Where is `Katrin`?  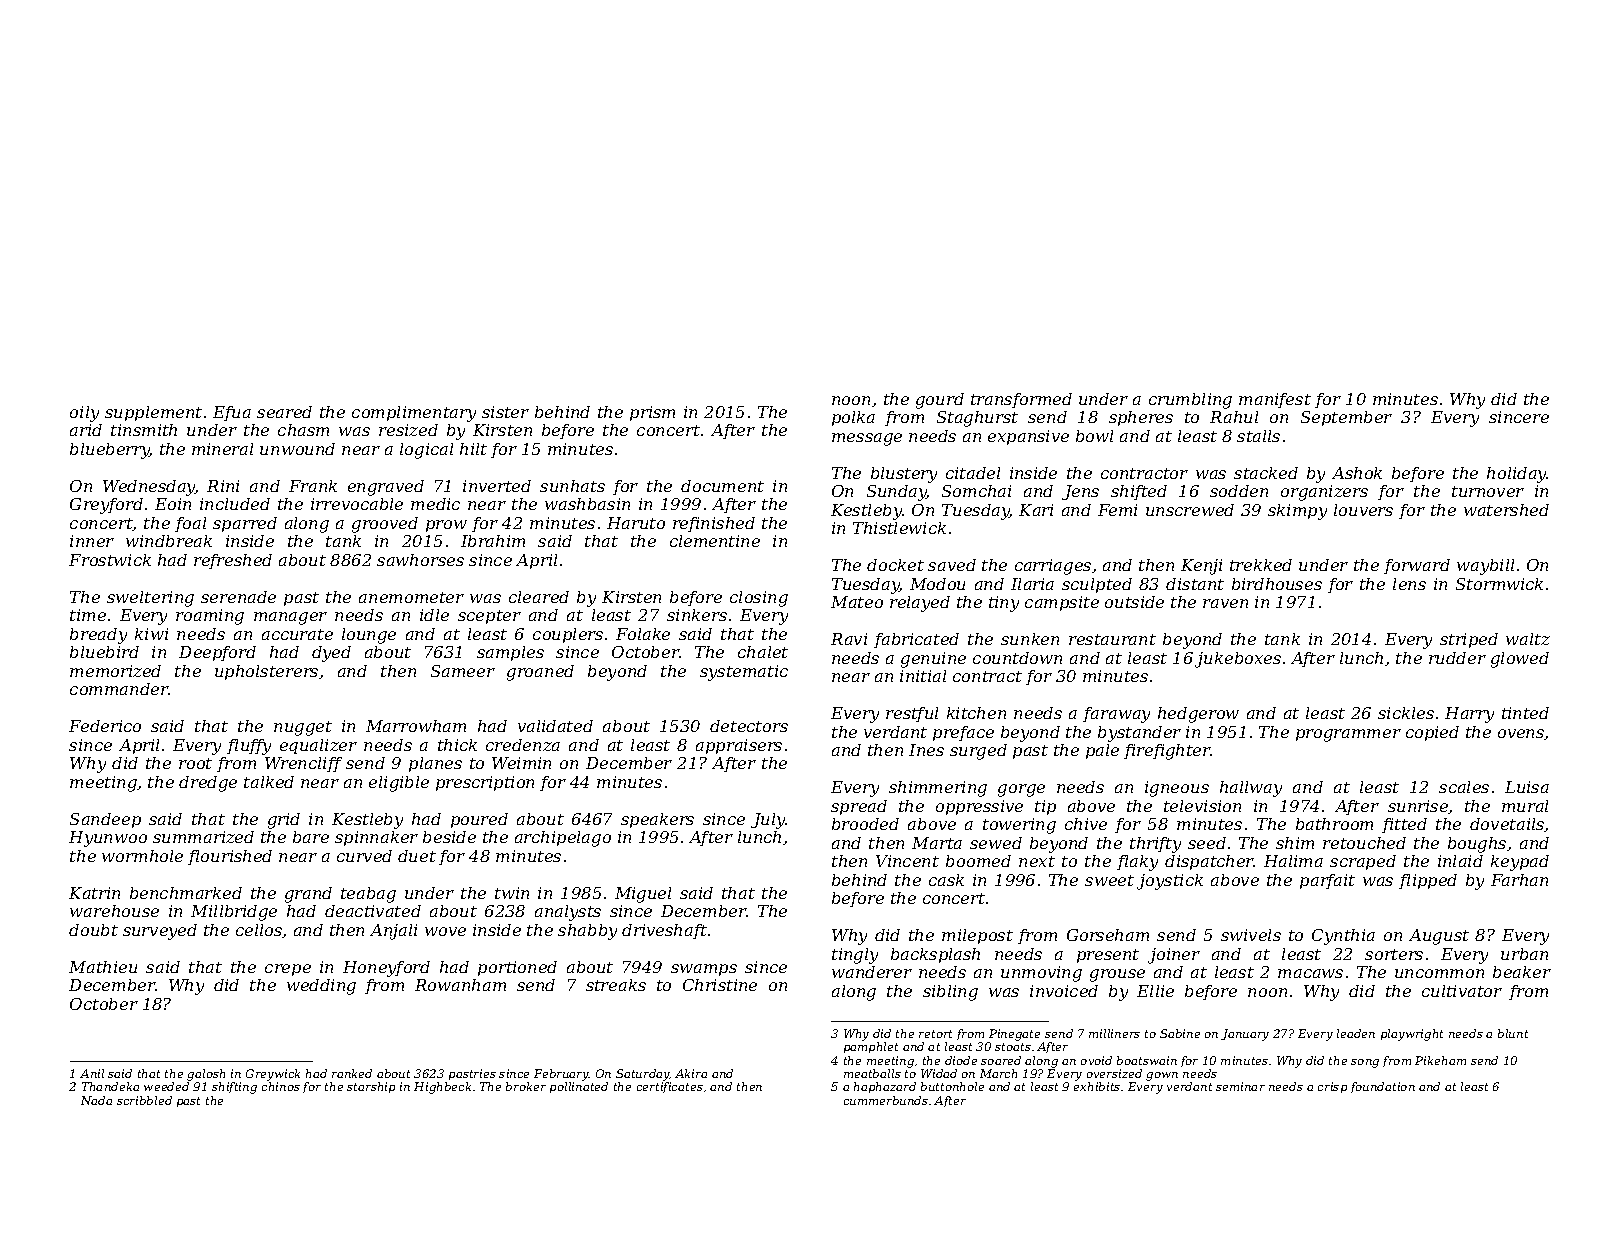
Katrin is located at coordinates (94, 893).
